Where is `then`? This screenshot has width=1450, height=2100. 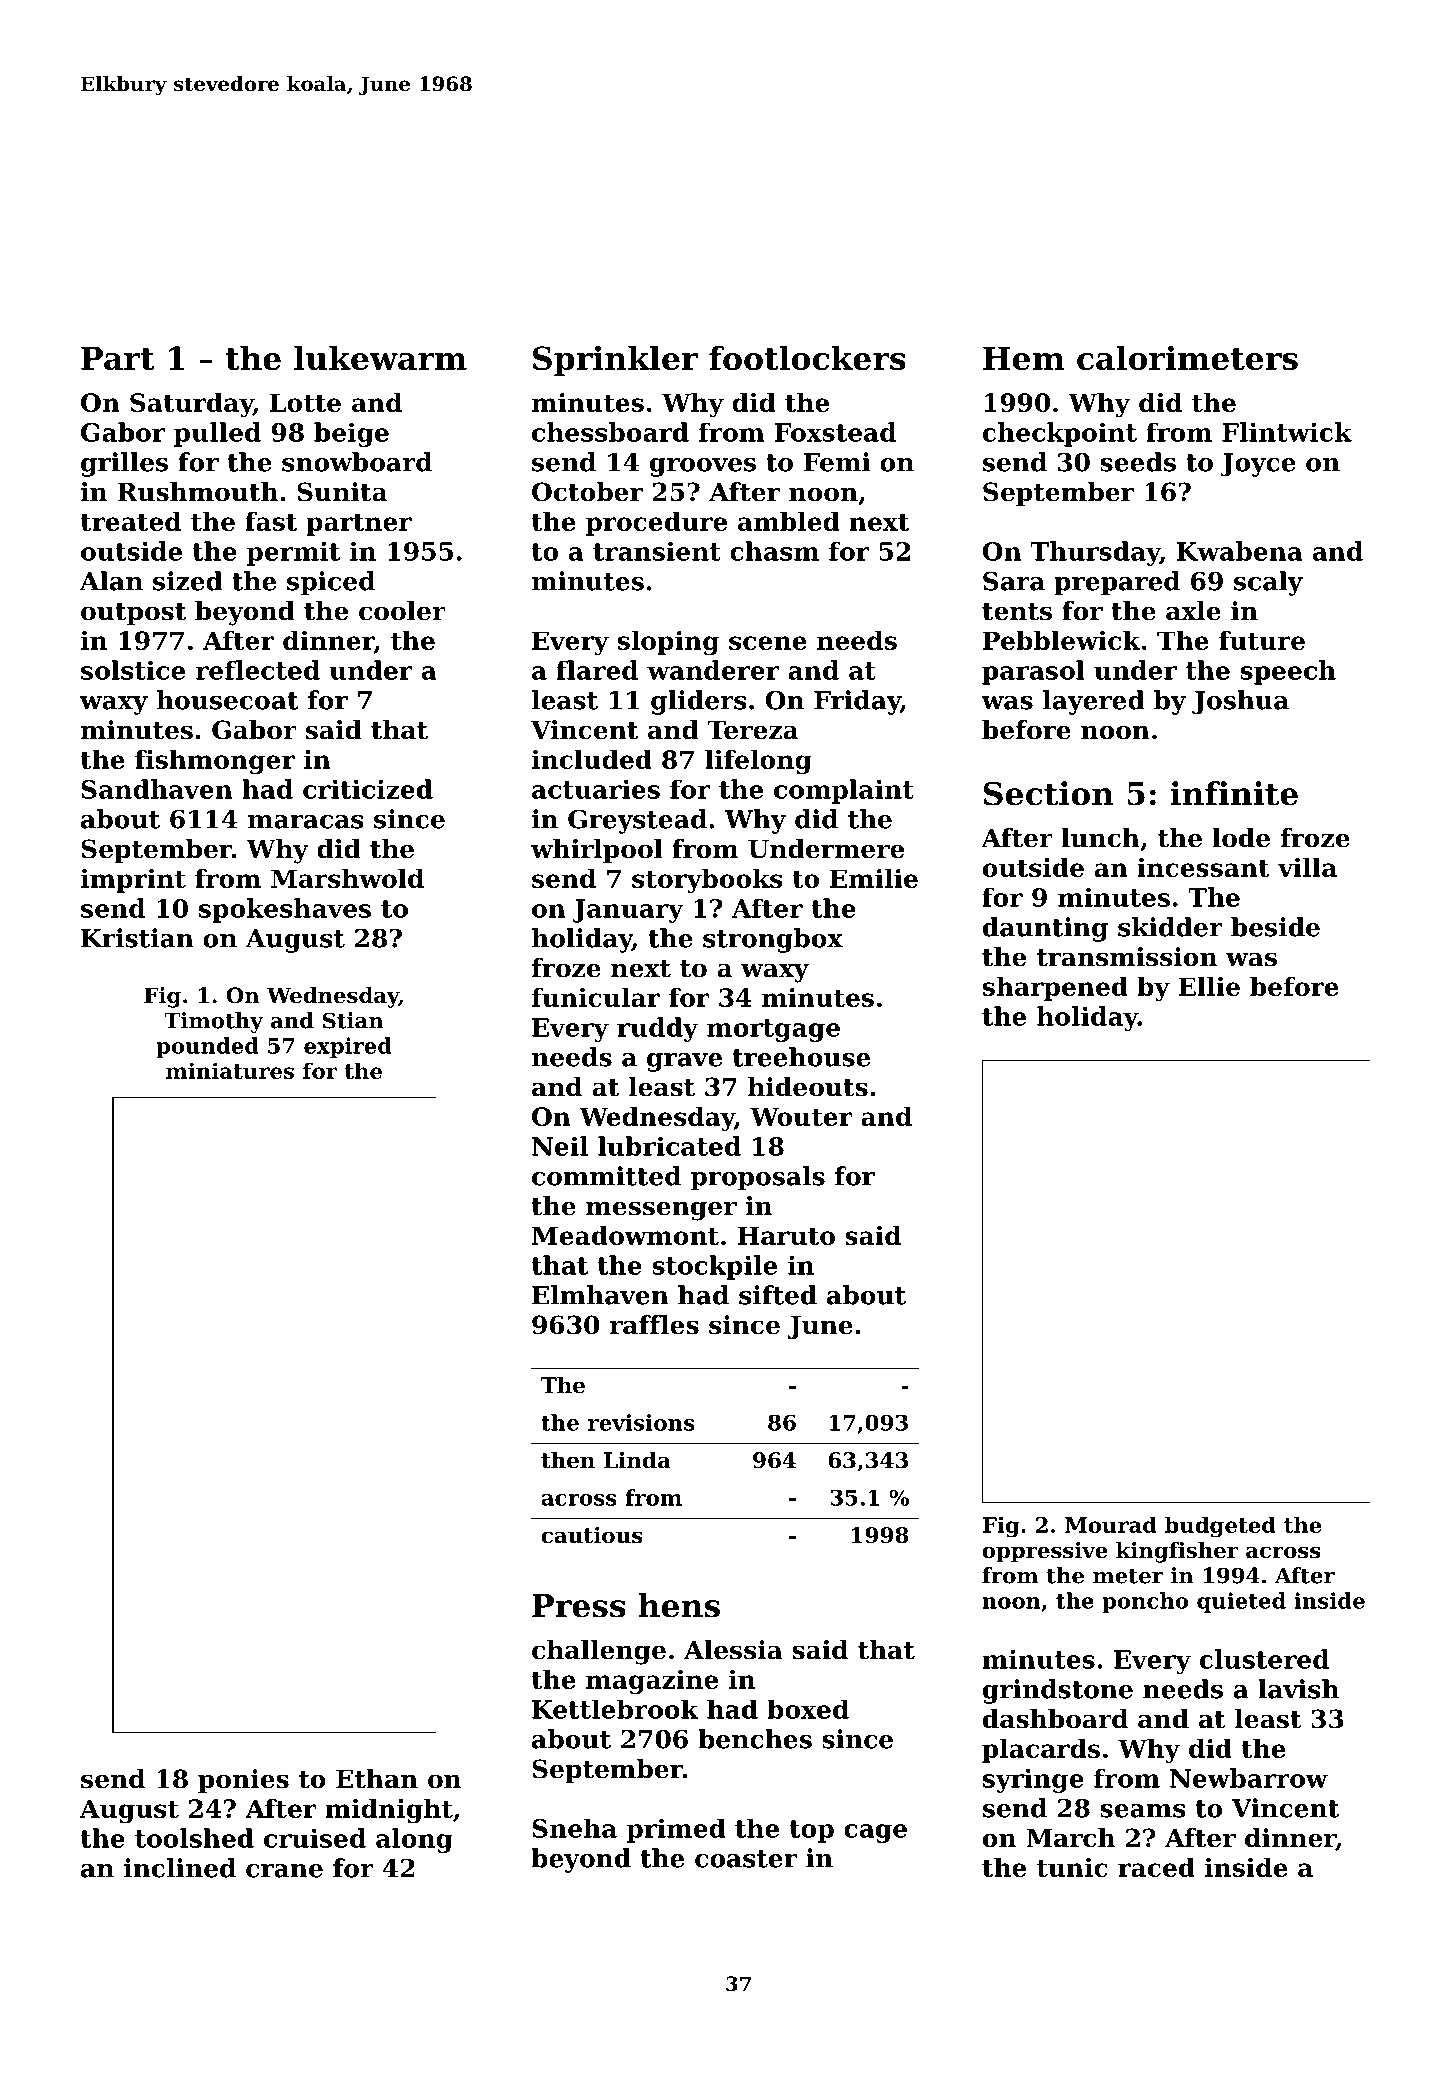
then is located at coordinates (568, 1460).
